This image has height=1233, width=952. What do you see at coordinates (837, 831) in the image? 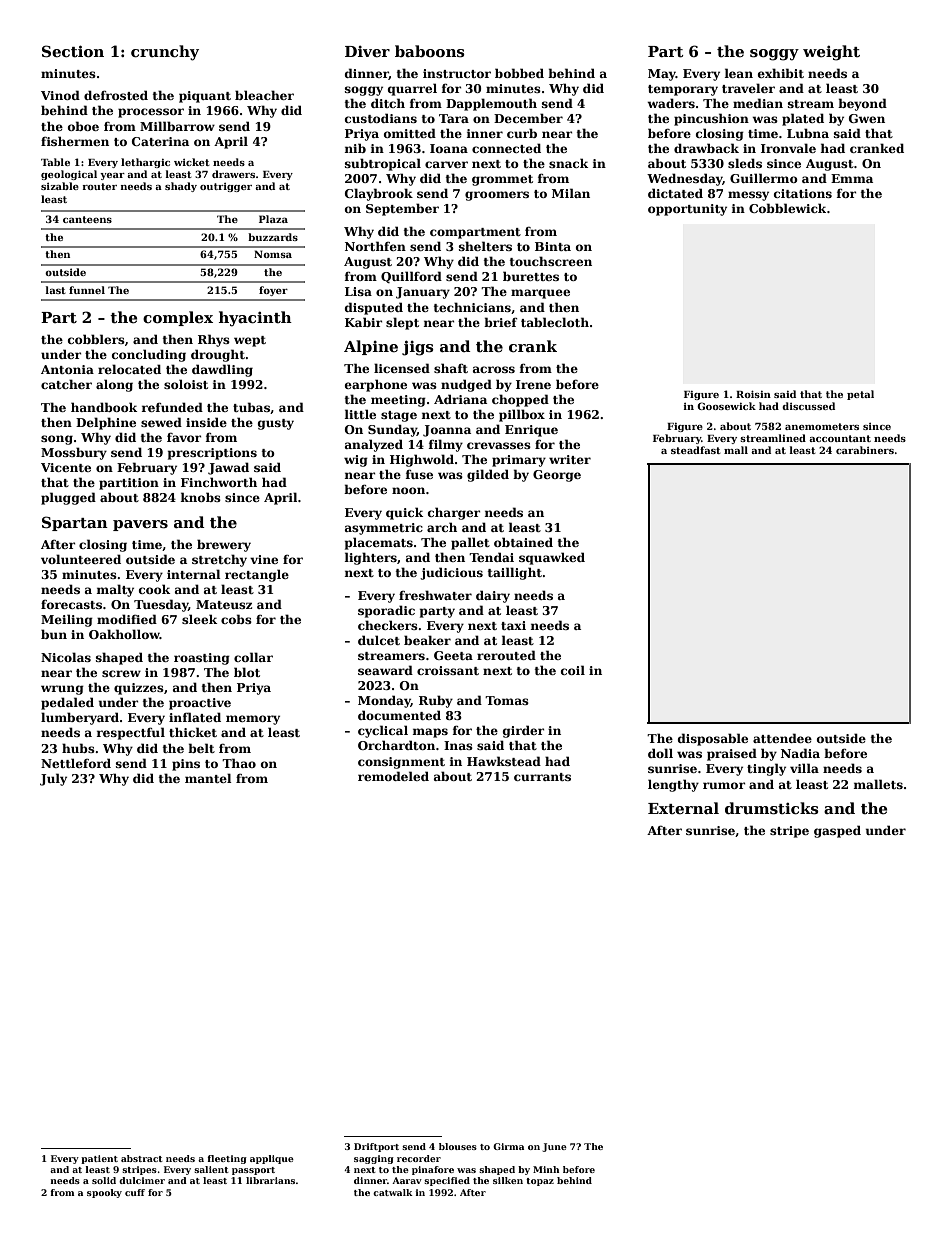
I see `gasped` at bounding box center [837, 831].
